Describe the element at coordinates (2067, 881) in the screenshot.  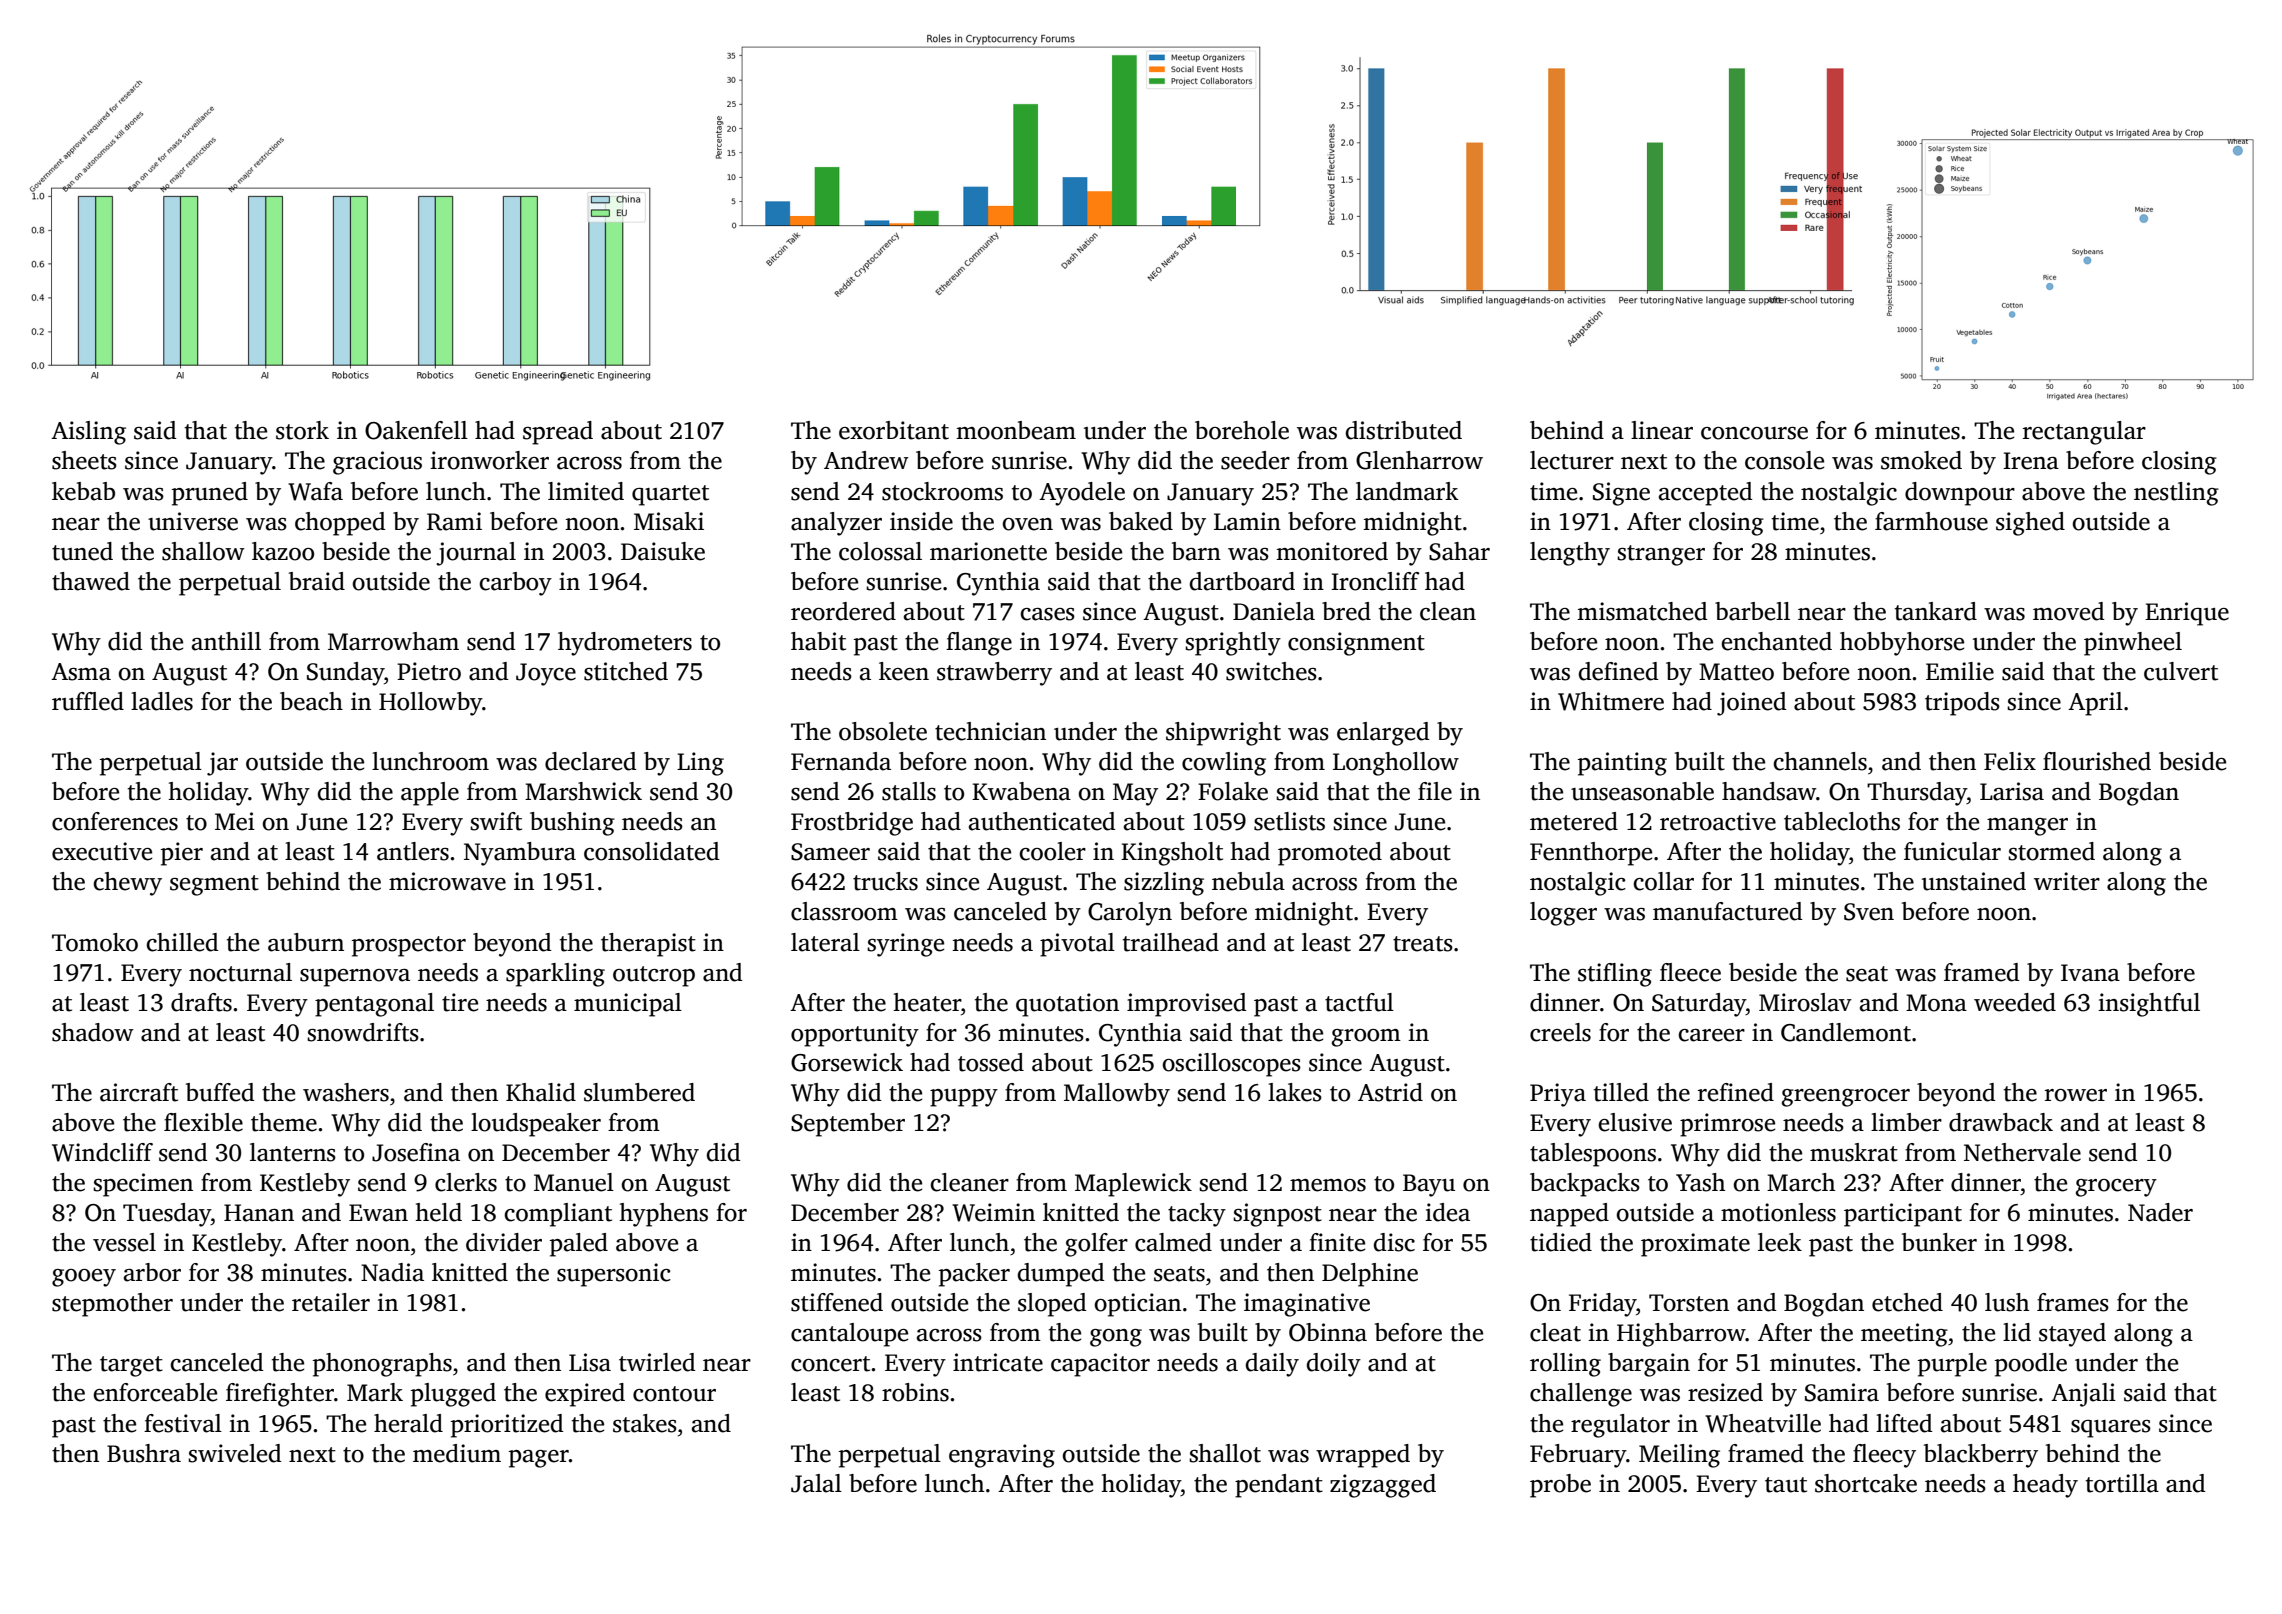
I see `writer` at that location.
